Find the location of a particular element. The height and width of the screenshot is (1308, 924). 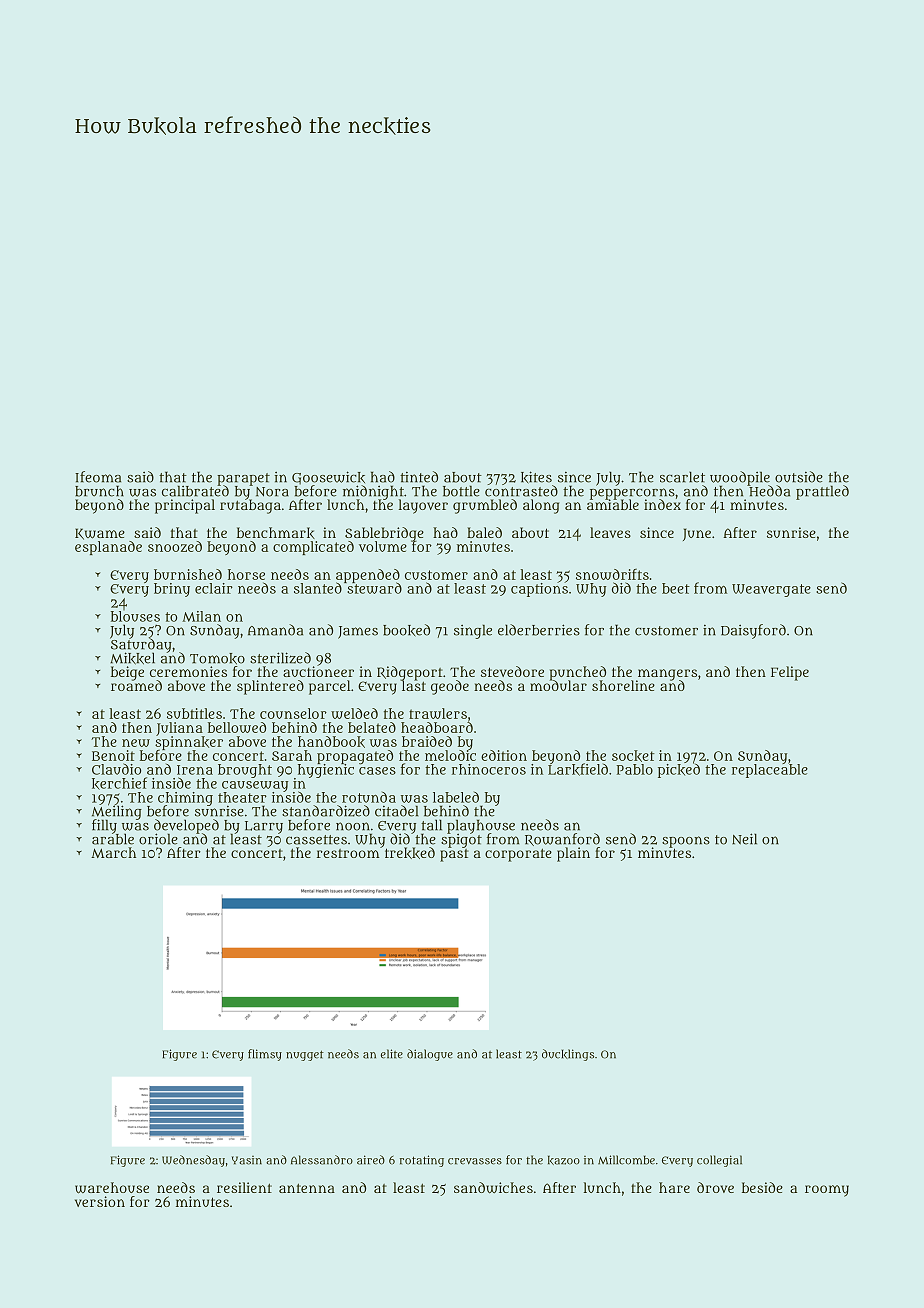

ducklings is located at coordinates (568, 1055).
